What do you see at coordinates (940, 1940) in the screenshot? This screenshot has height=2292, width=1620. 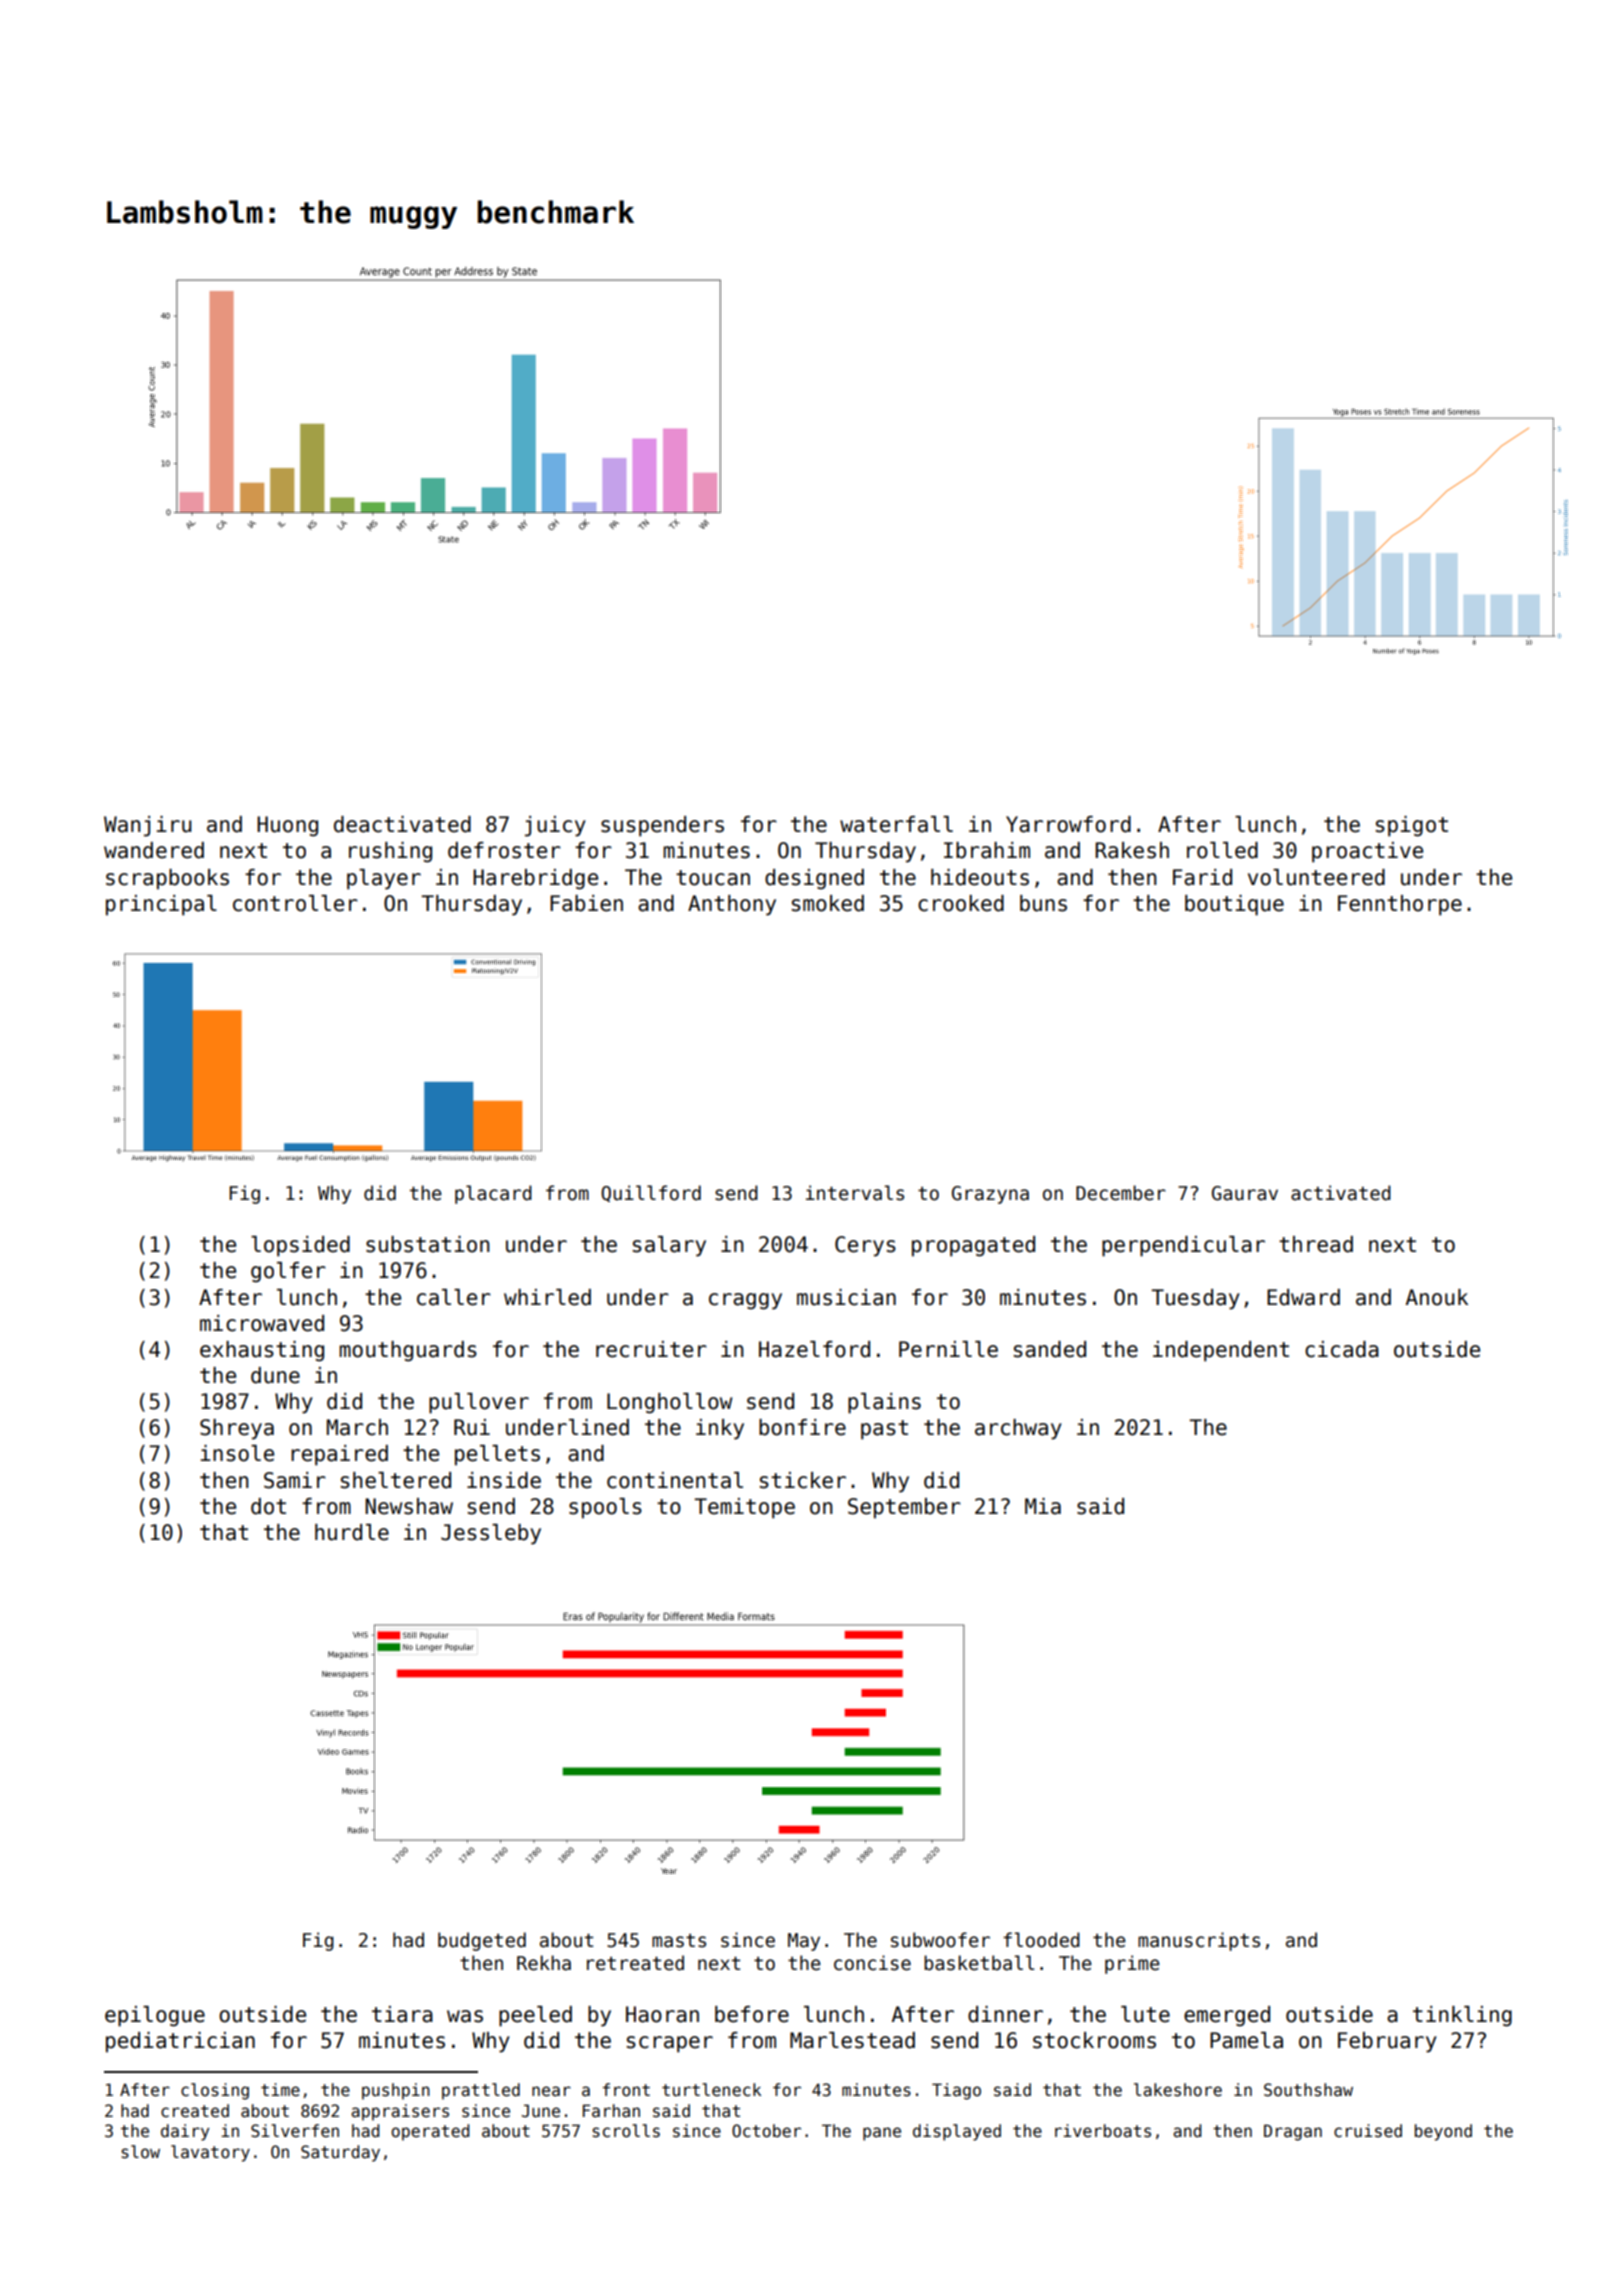 I see `subwoofer` at bounding box center [940, 1940].
